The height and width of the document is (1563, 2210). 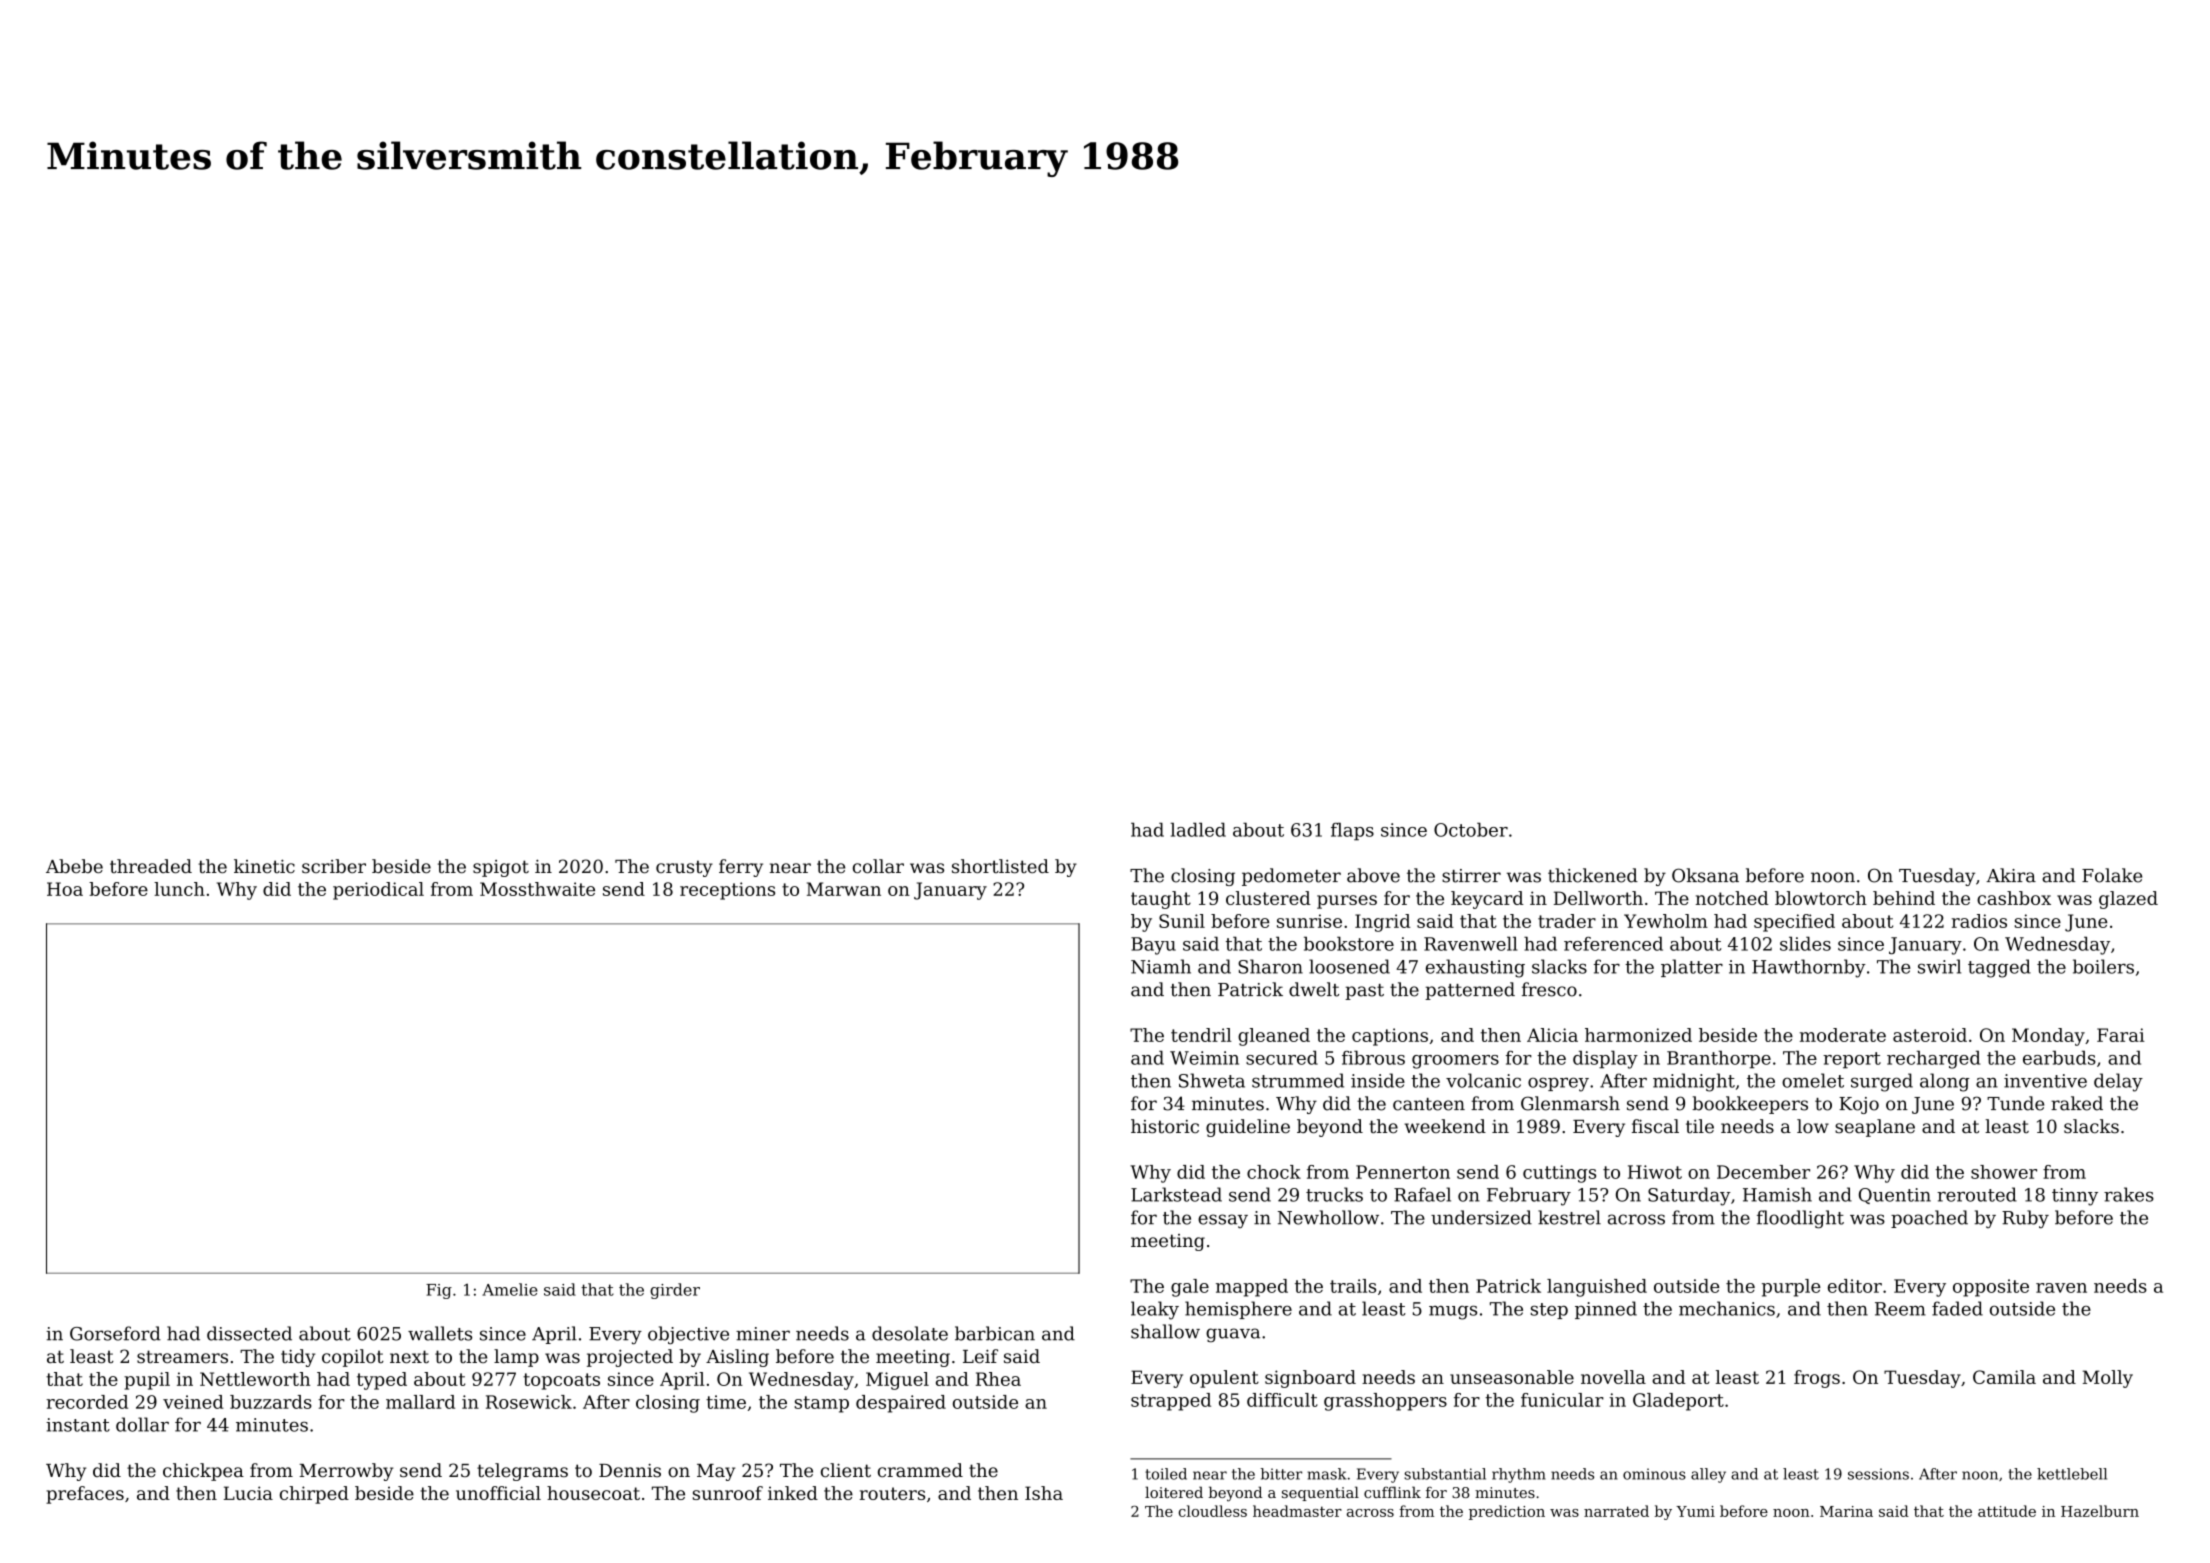 What do you see at coordinates (147, 1381) in the document?
I see `pupil` at bounding box center [147, 1381].
